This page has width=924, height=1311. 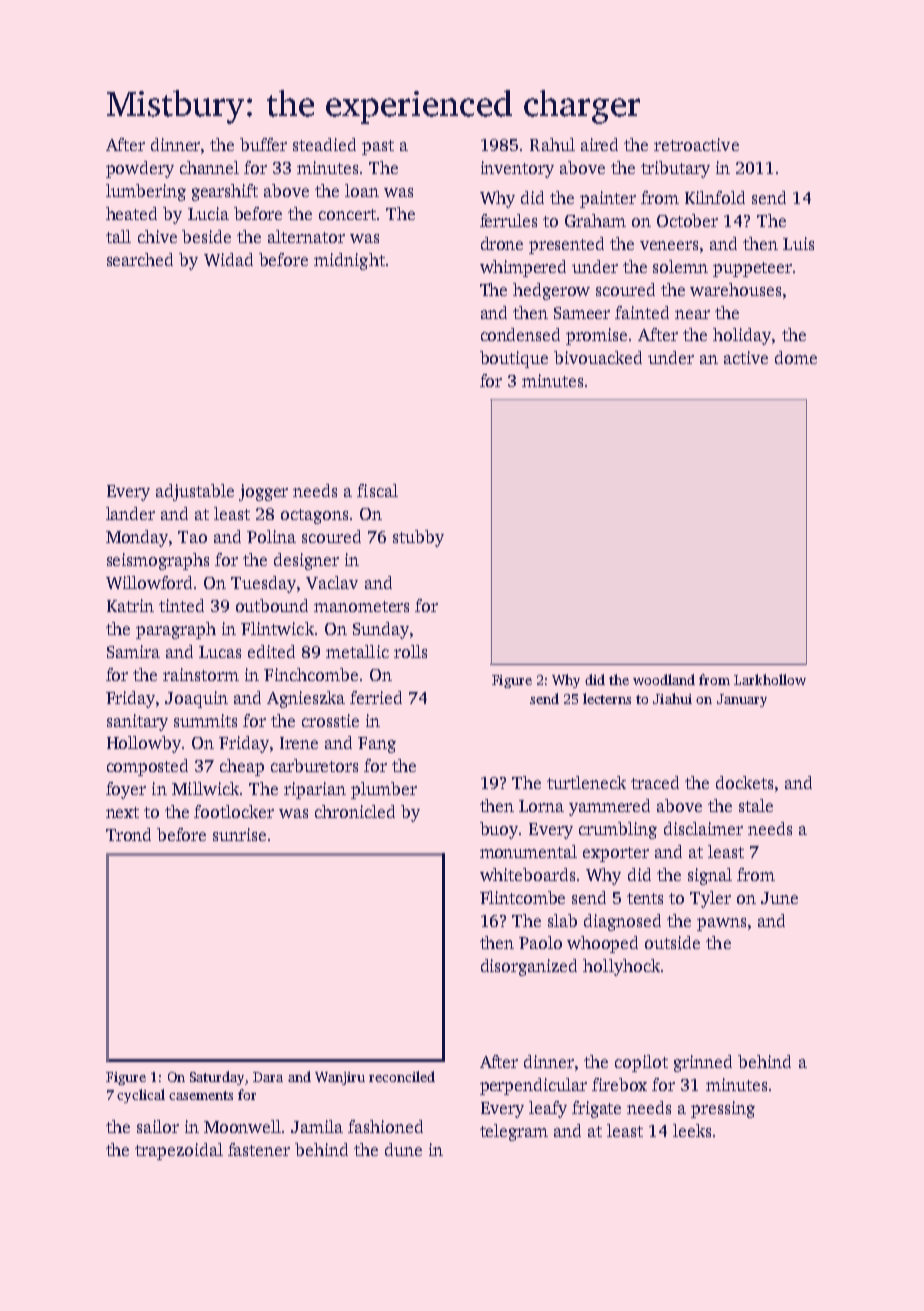 What do you see at coordinates (687, 220) in the page?
I see `October` at bounding box center [687, 220].
